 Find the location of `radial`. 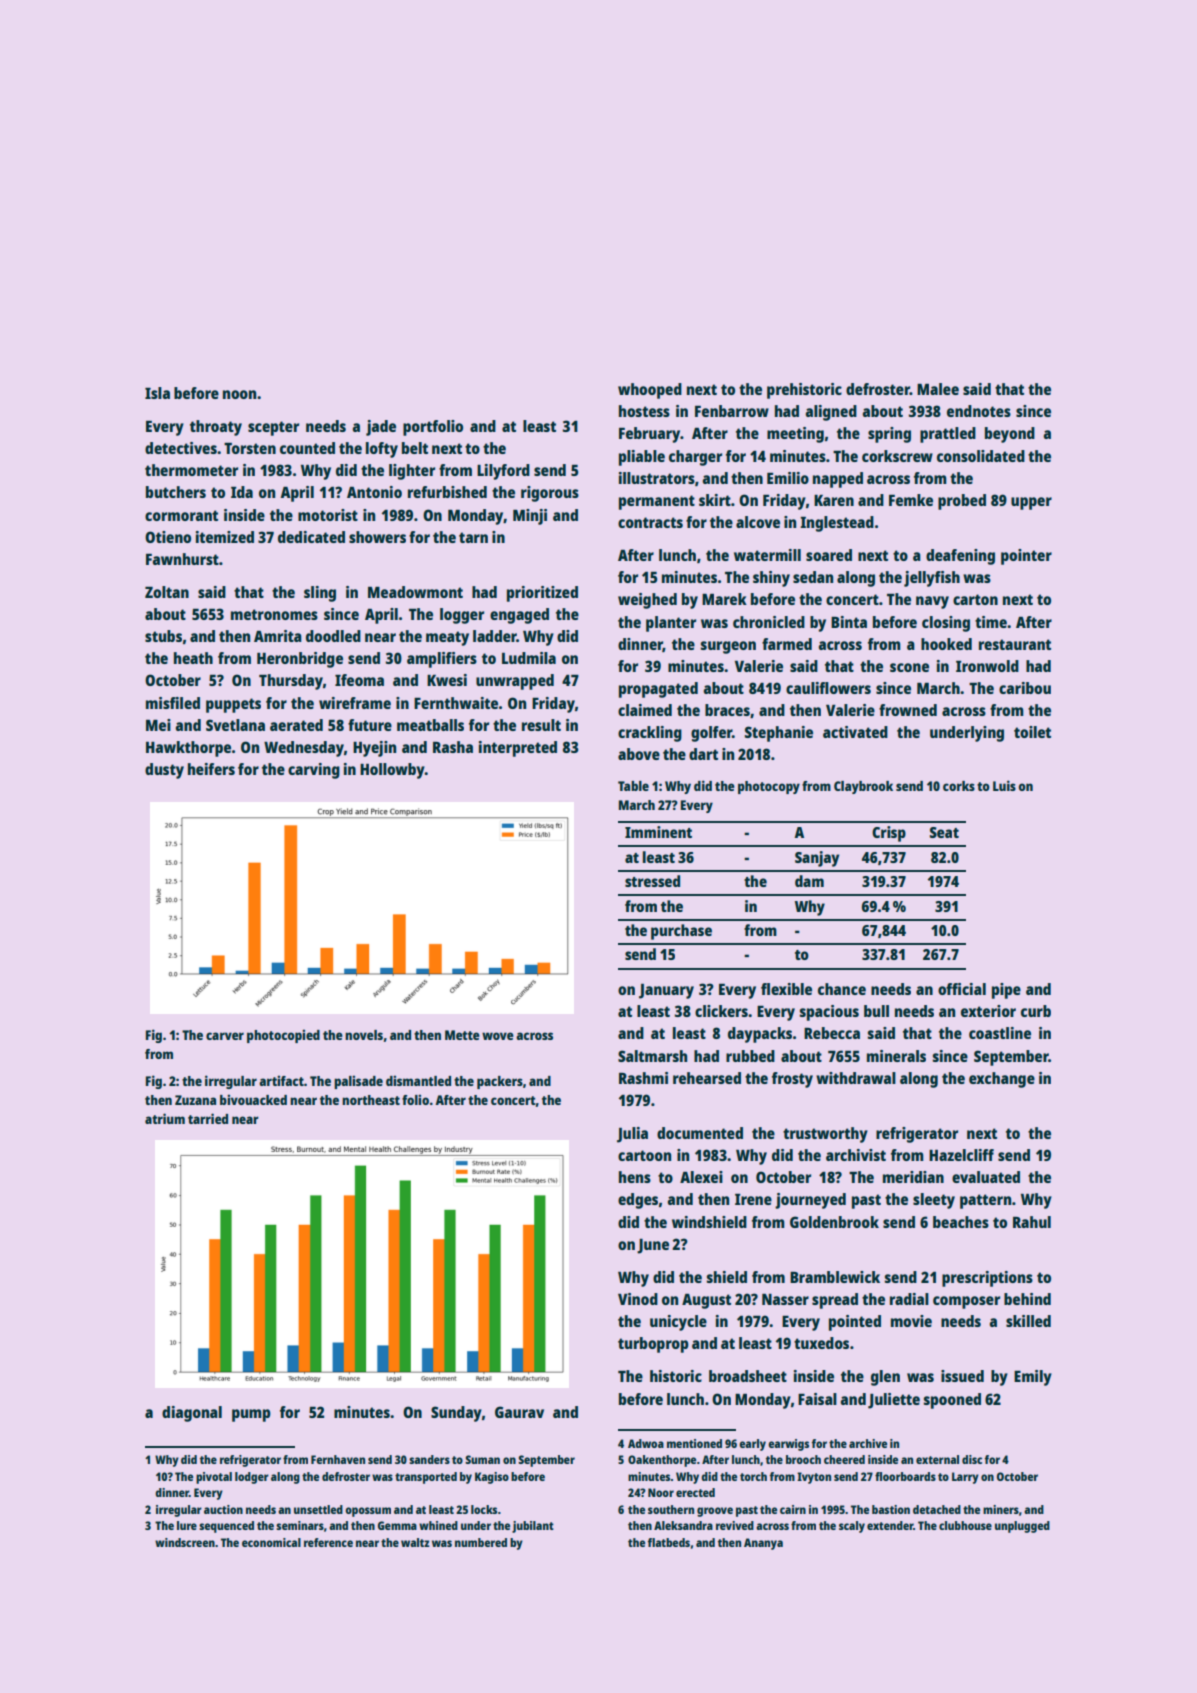

radial is located at coordinates (909, 1299).
